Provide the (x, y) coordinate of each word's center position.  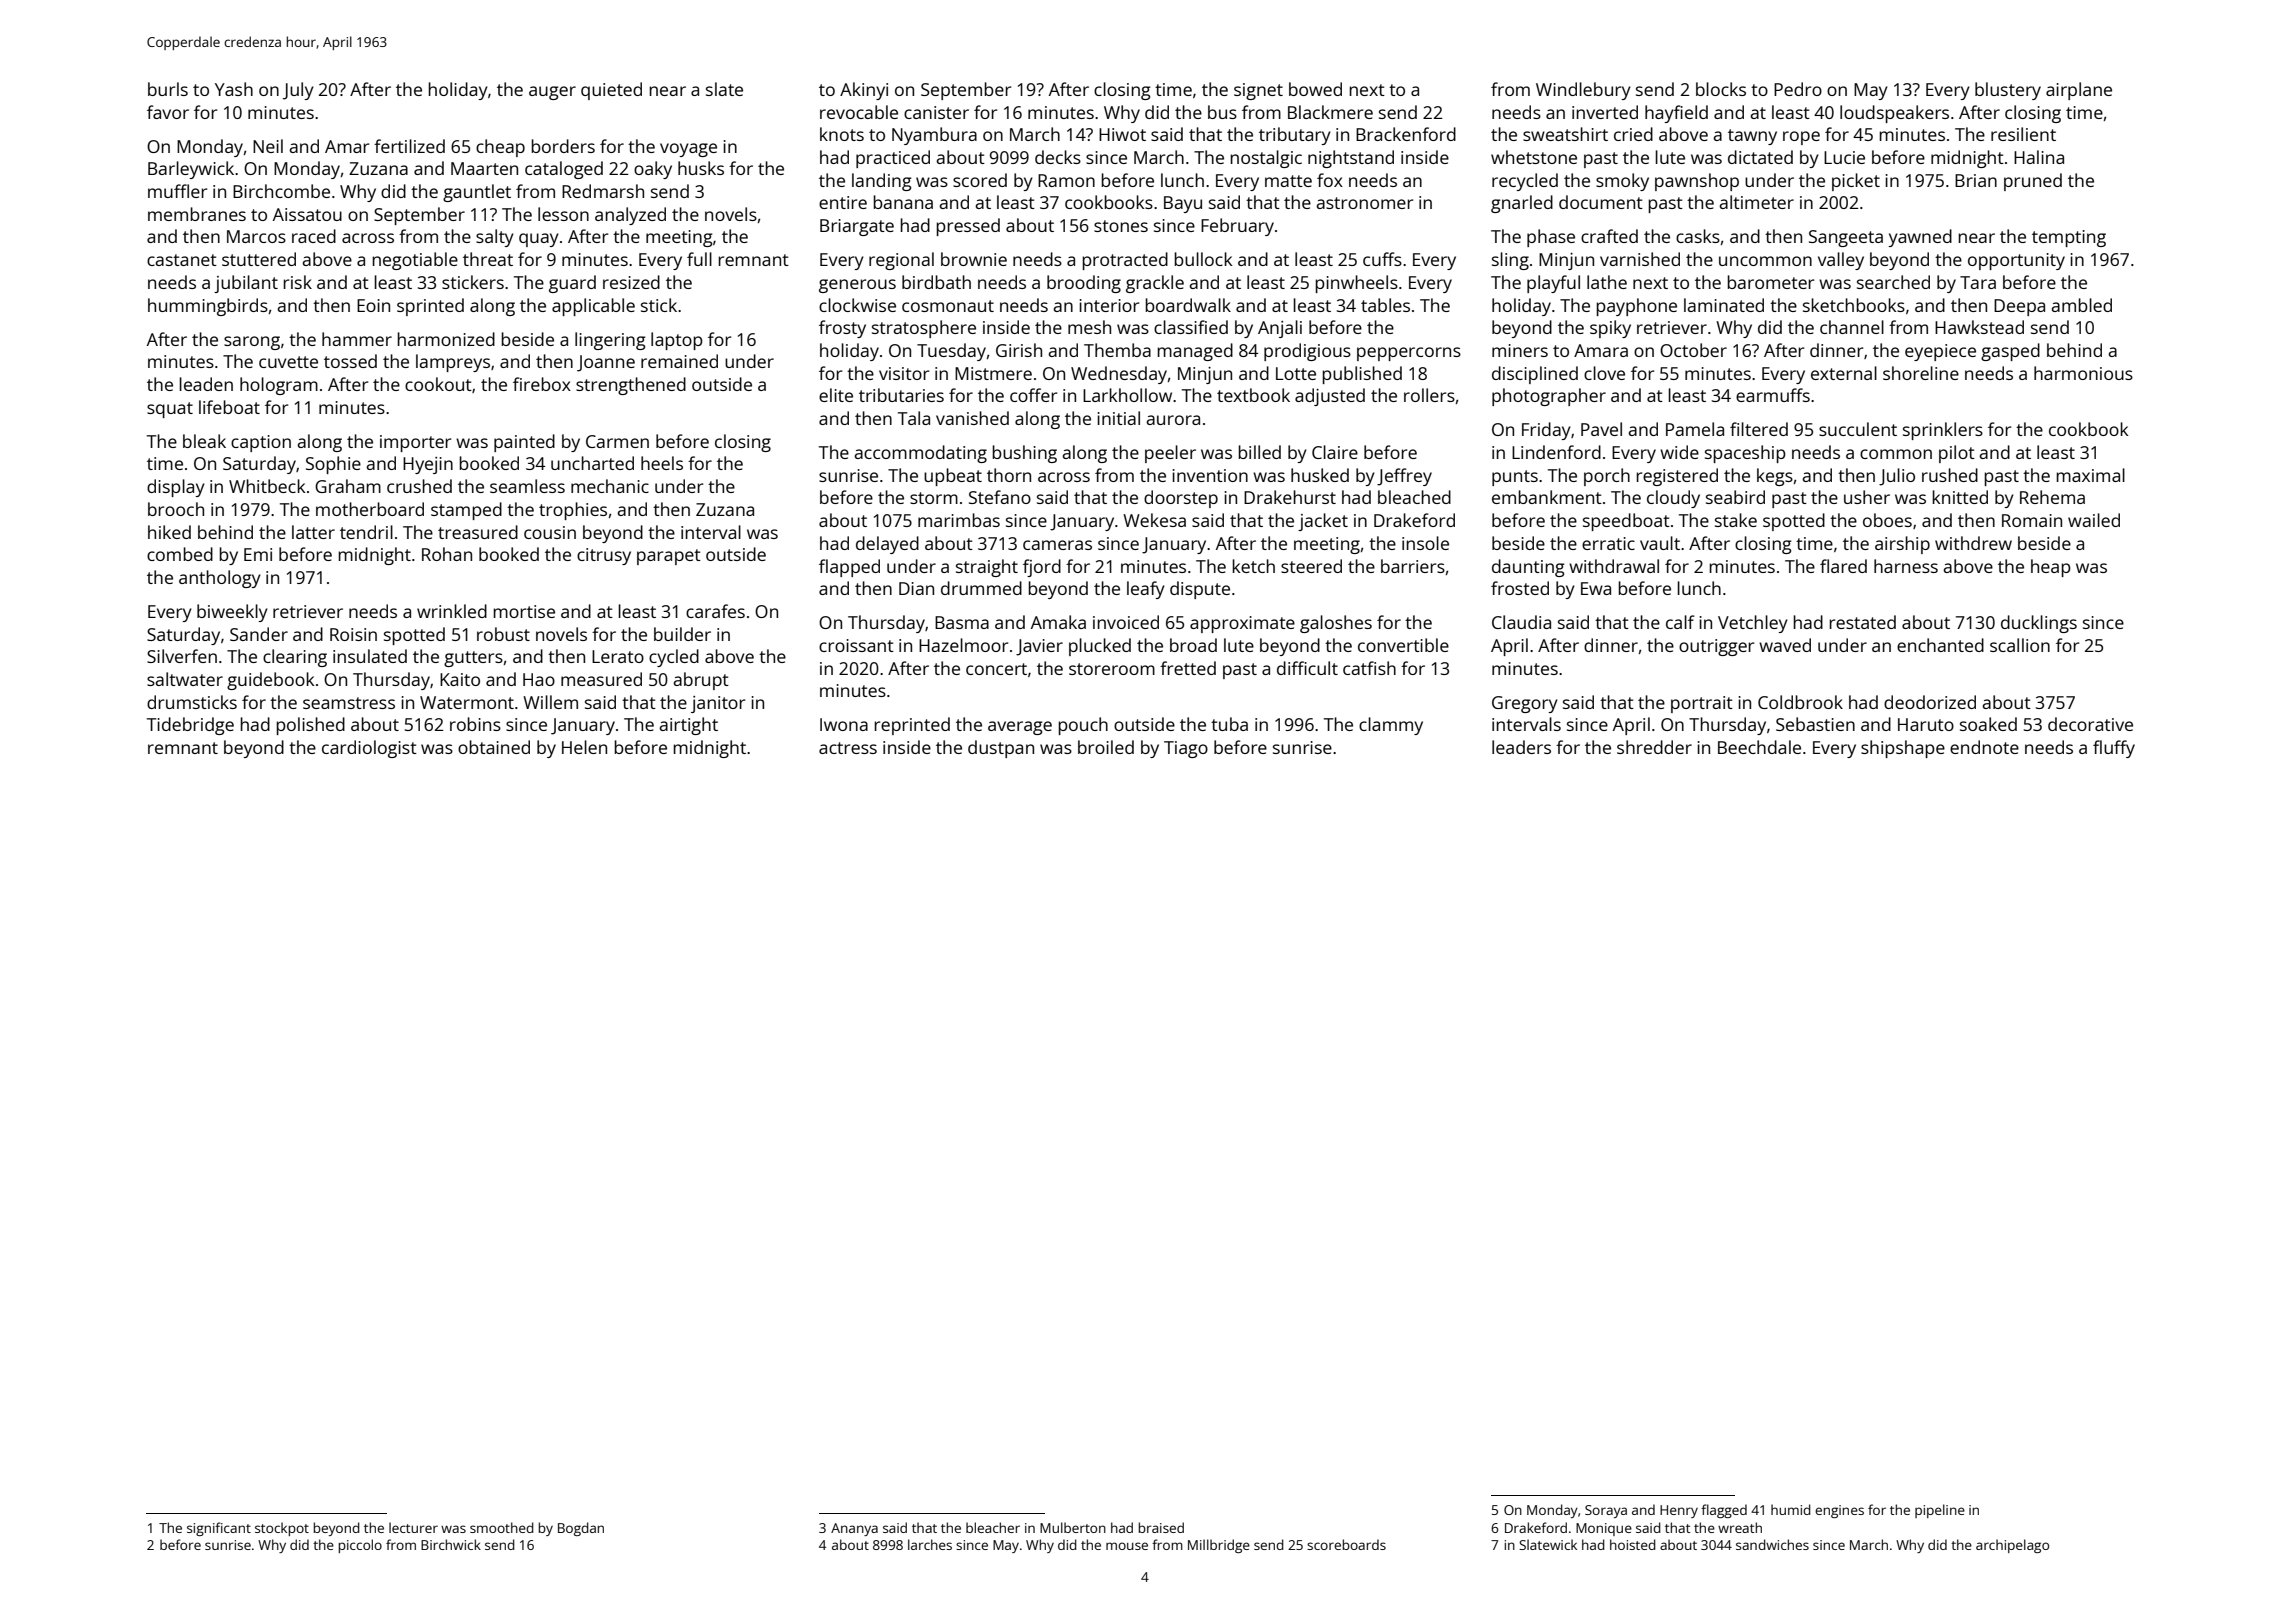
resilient (2023, 134)
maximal (2090, 475)
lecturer (413, 1527)
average (1020, 728)
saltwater (185, 679)
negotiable (415, 261)
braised (1161, 1527)
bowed (1315, 89)
